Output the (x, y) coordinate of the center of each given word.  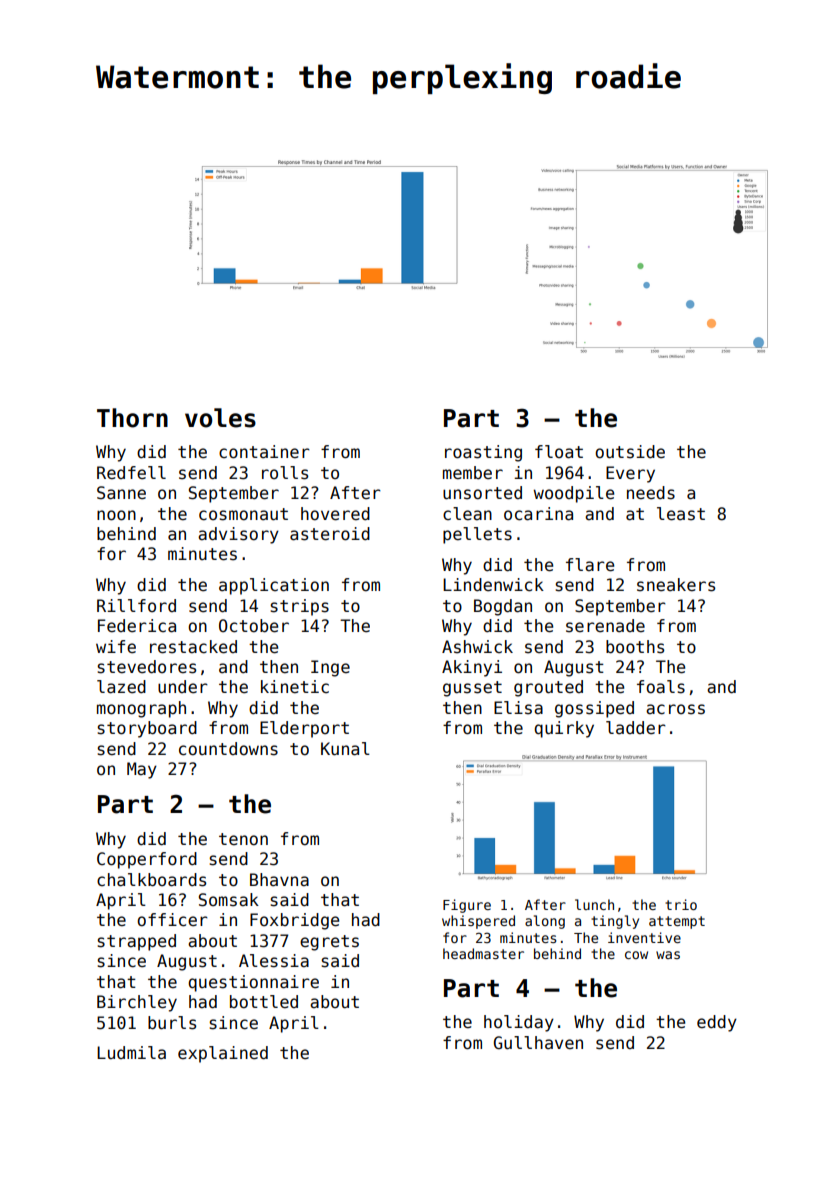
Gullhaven (538, 1043)
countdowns (228, 749)
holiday (519, 1023)
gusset (472, 689)
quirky (564, 729)
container (264, 452)
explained (223, 1054)
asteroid (330, 534)
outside (630, 452)
